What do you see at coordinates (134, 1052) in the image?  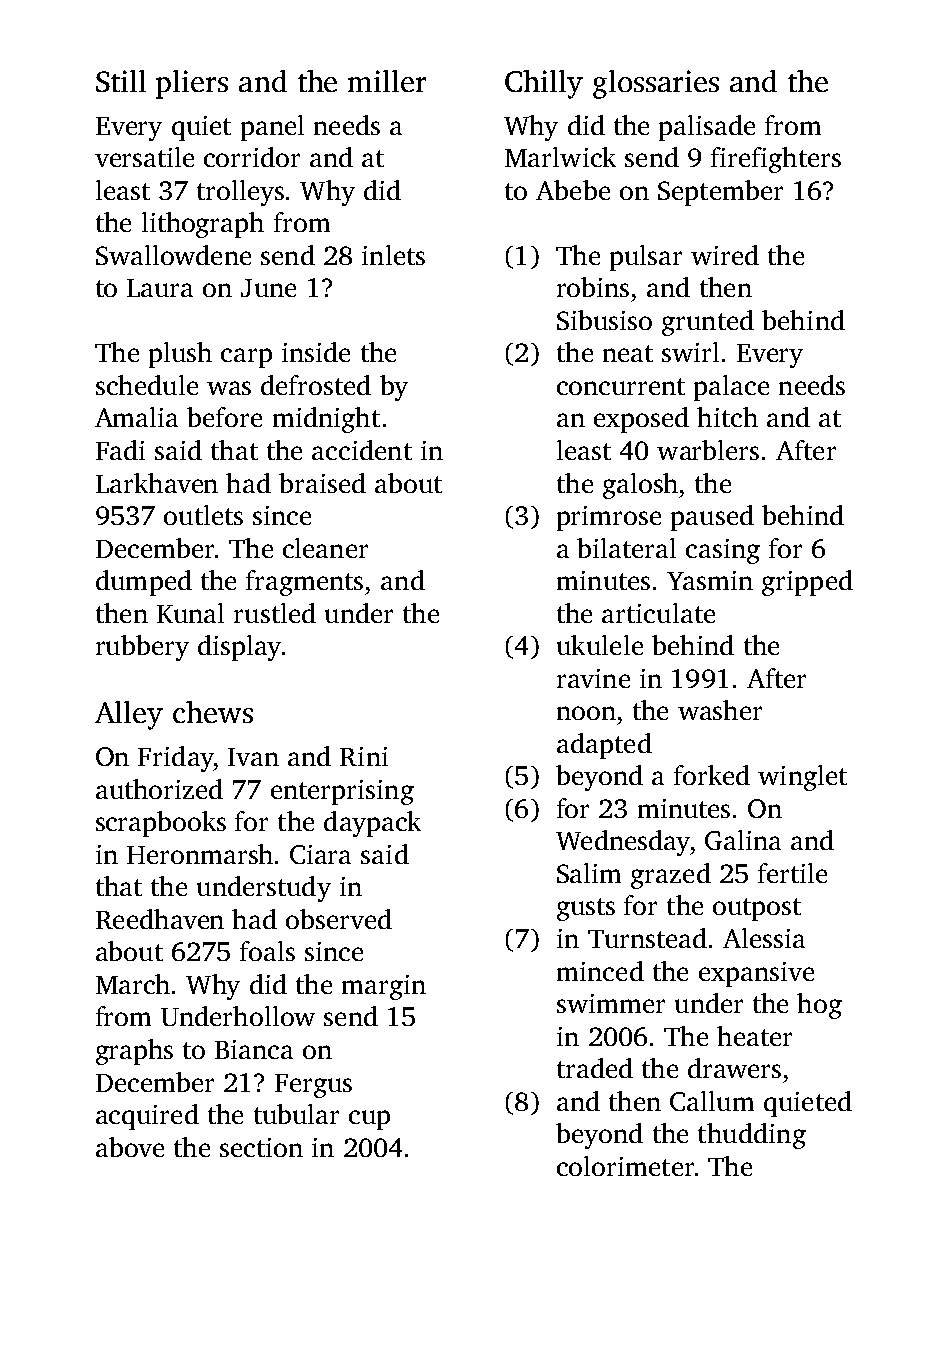 I see `graphs` at bounding box center [134, 1052].
